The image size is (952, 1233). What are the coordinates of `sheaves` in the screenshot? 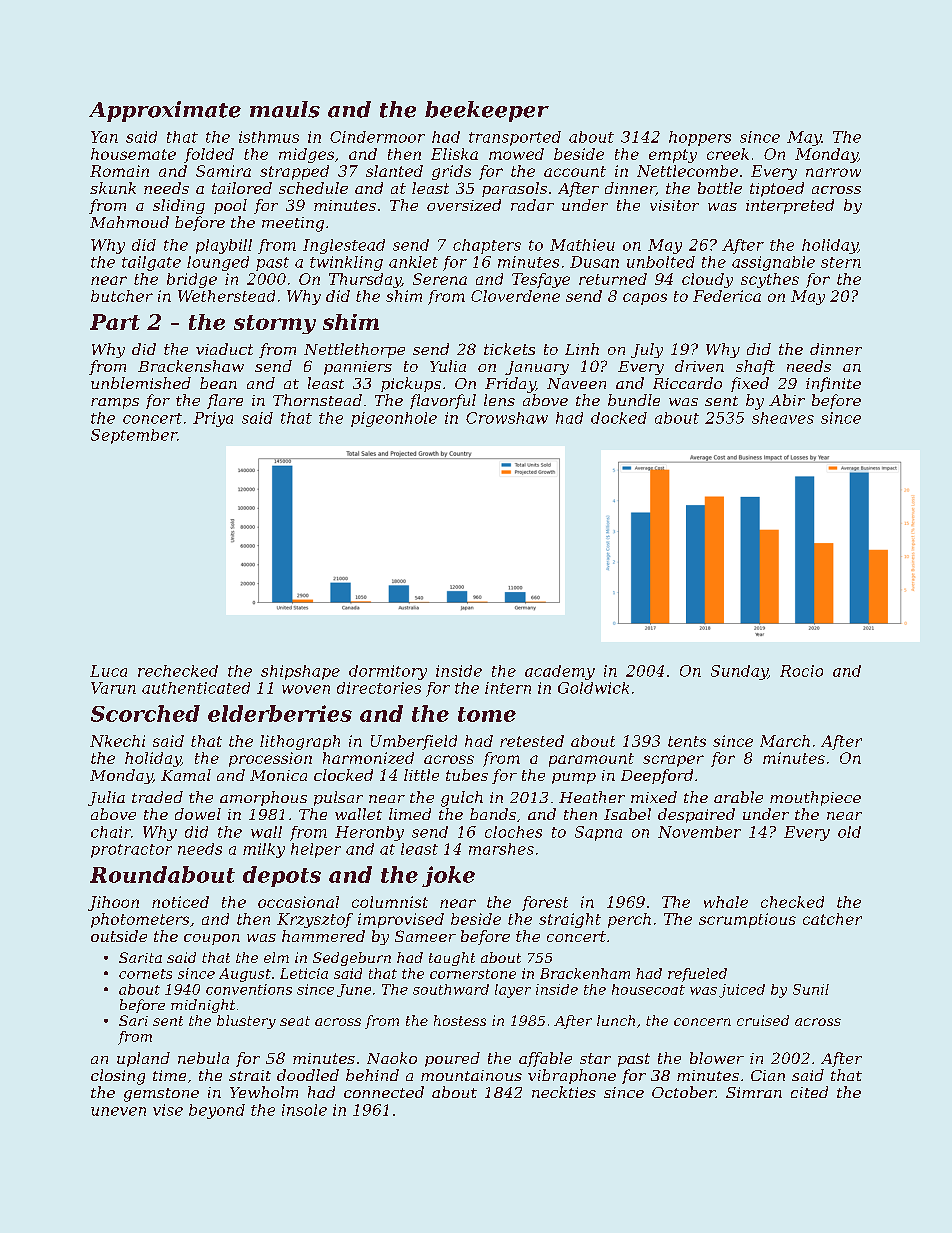 It's located at (783, 418).
